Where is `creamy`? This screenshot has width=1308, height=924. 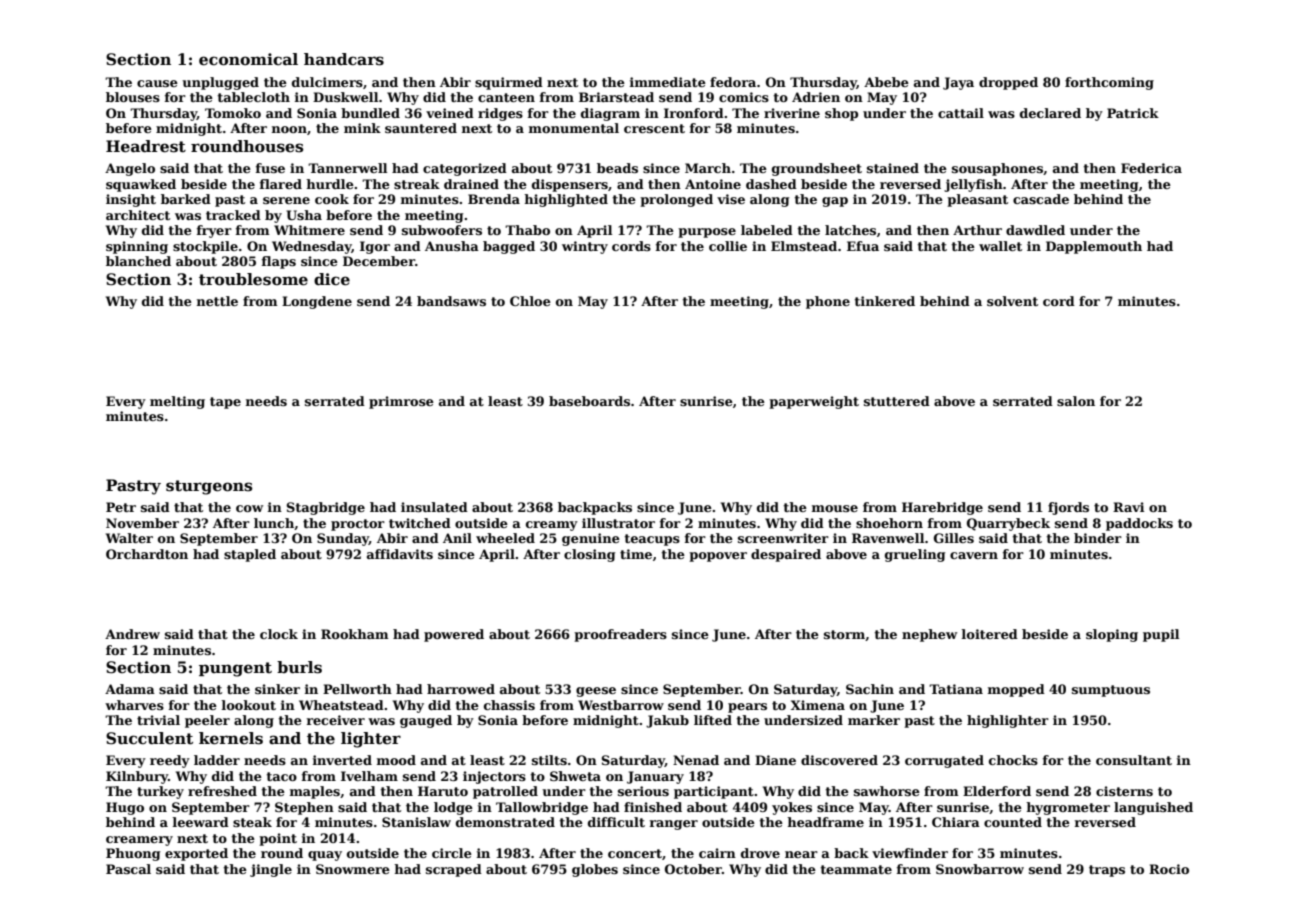
creamy is located at coordinates (552, 526).
